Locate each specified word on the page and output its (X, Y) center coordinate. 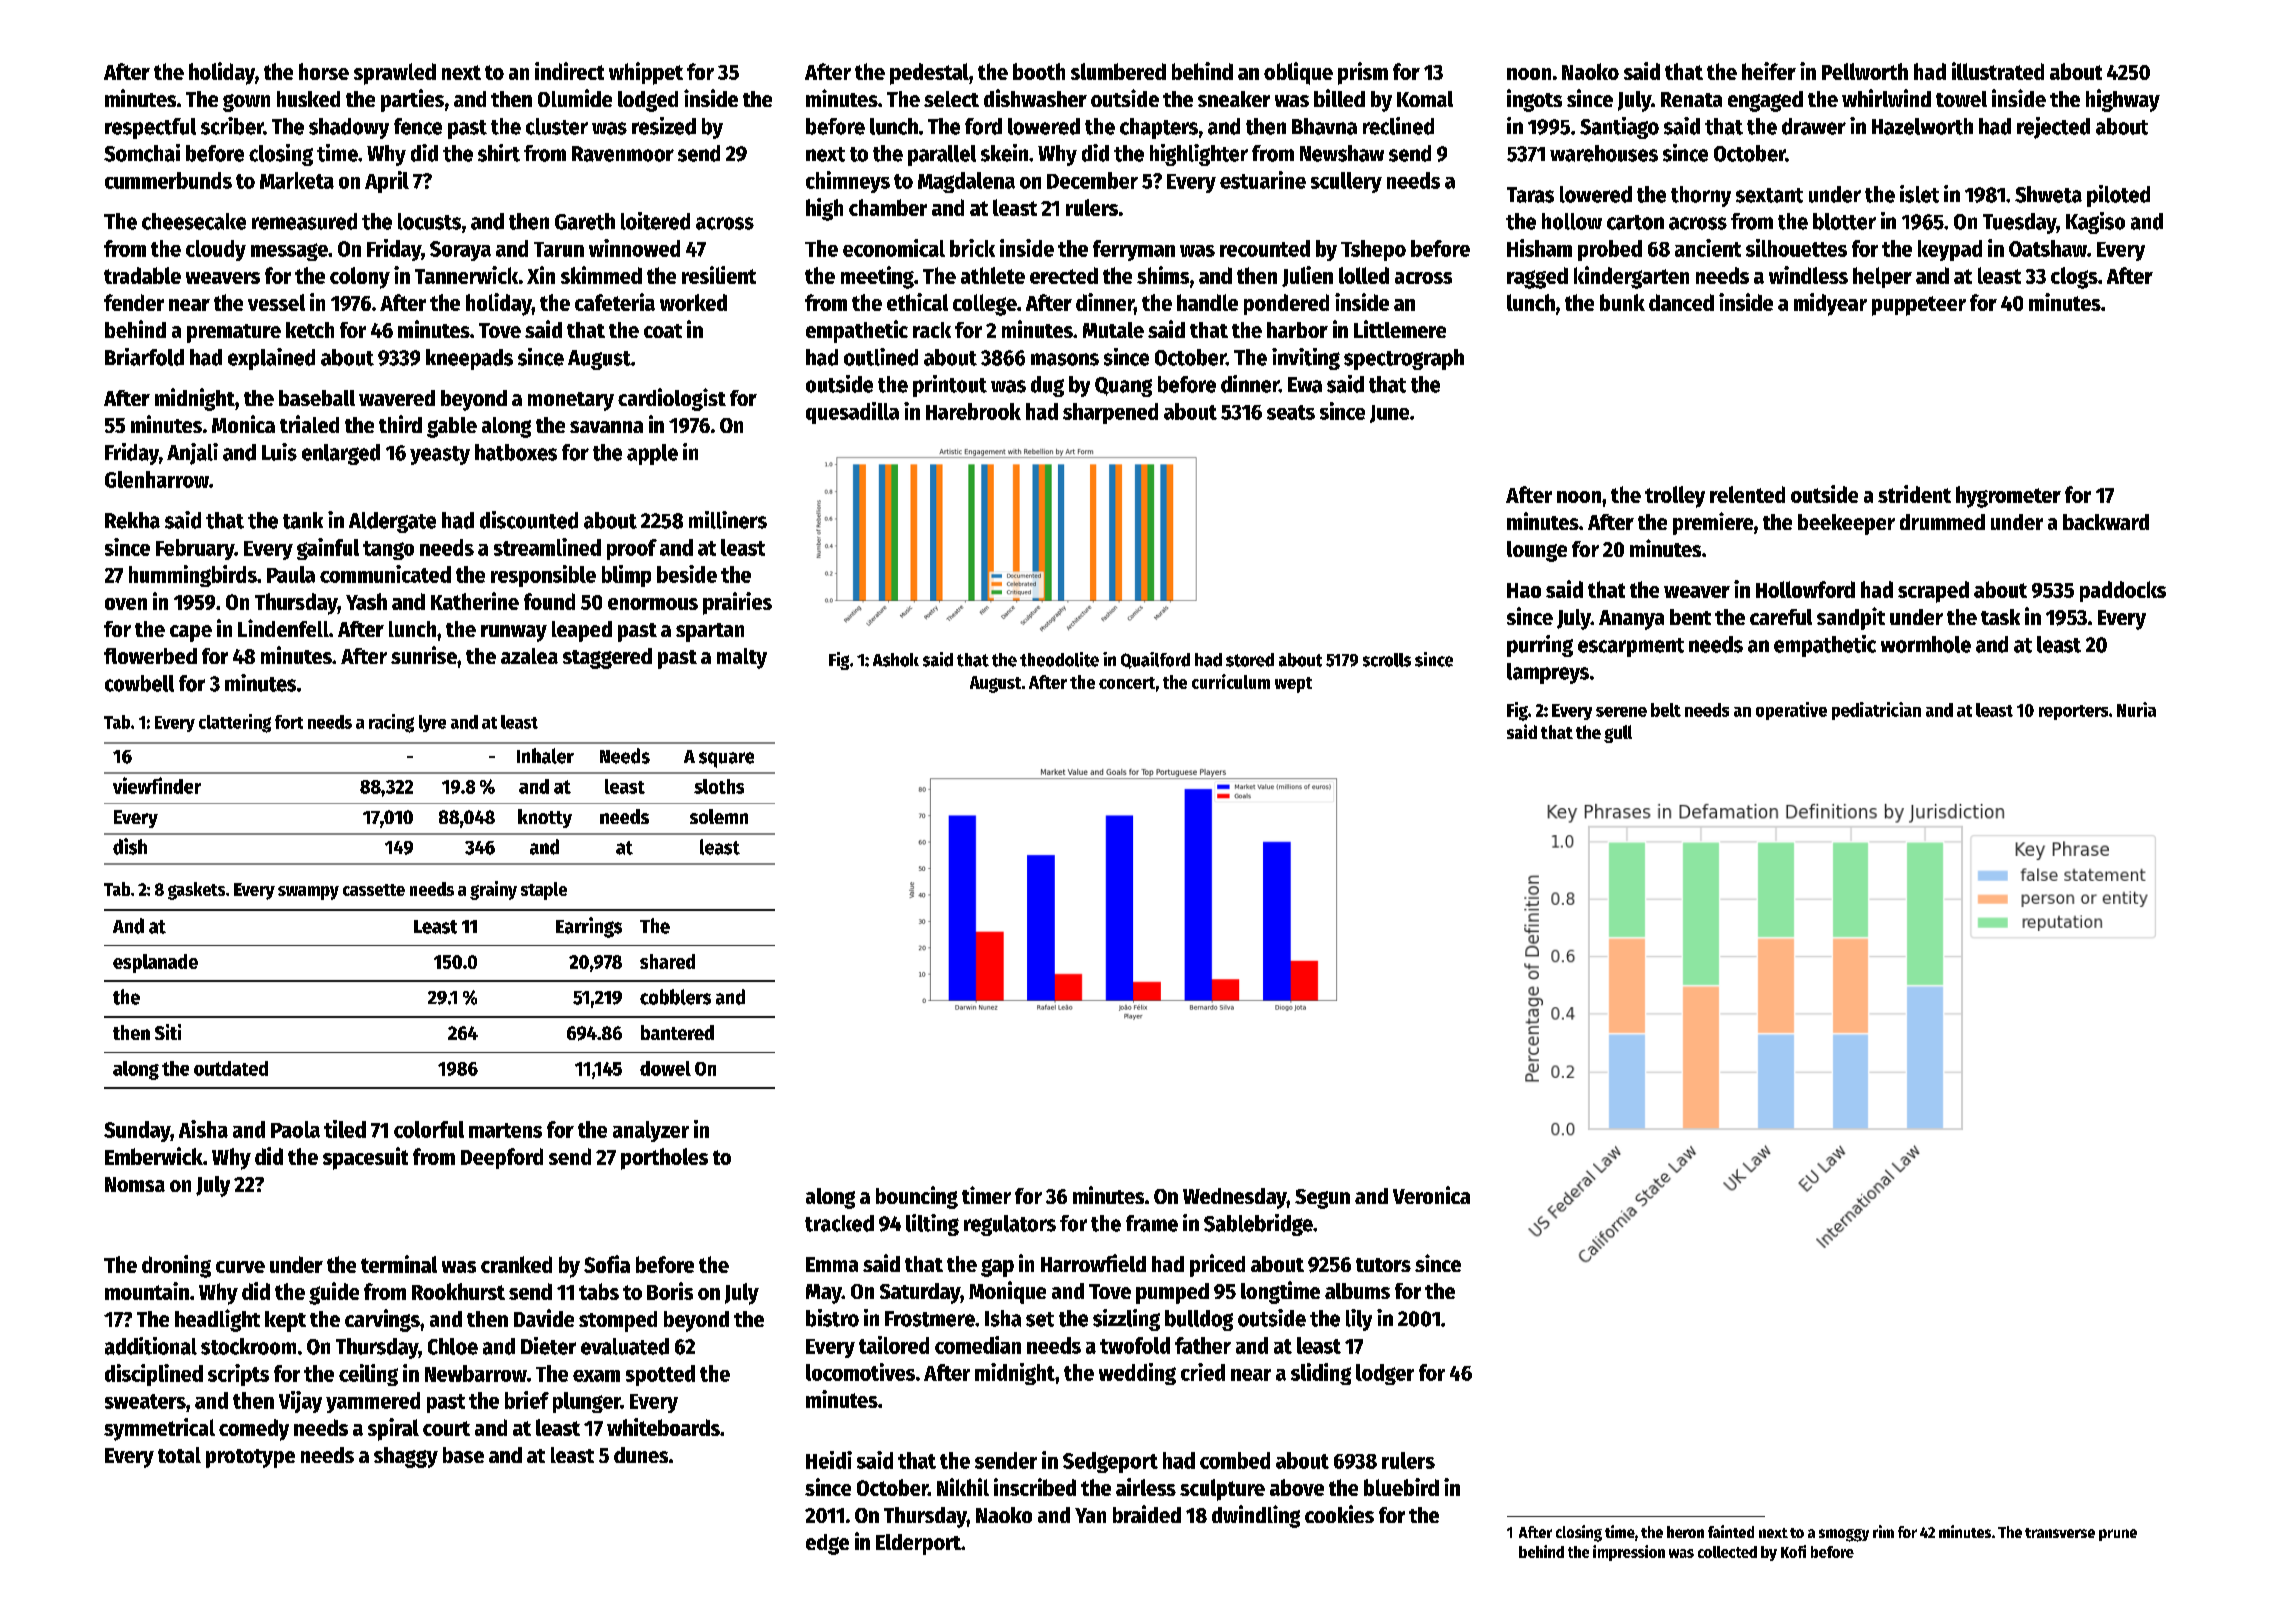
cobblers (675, 997)
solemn (719, 816)
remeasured (304, 221)
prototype (250, 1458)
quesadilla (852, 413)
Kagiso (2095, 223)
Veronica (1431, 1195)
